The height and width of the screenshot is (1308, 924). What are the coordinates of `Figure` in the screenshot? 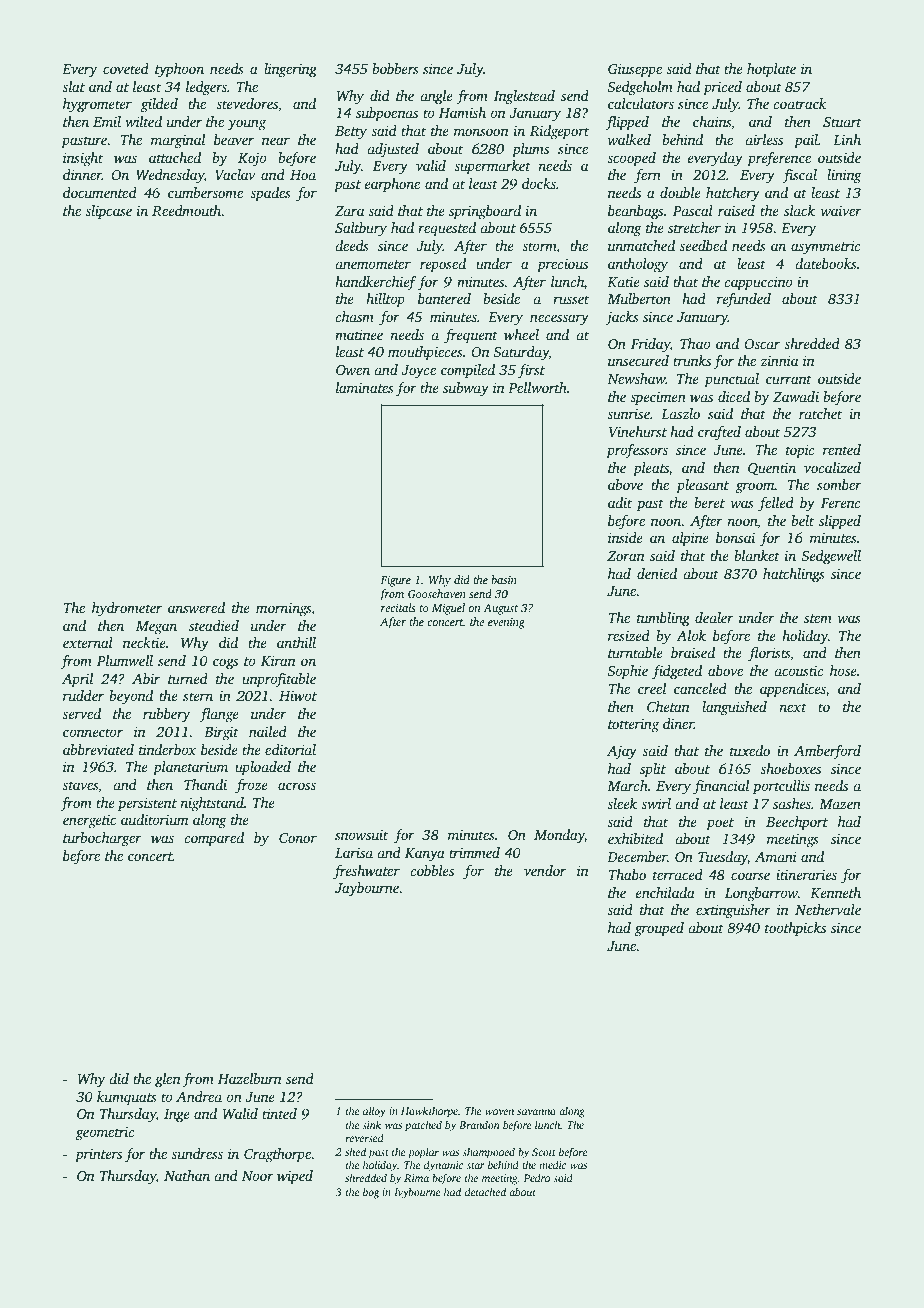 It's located at (395, 581).
